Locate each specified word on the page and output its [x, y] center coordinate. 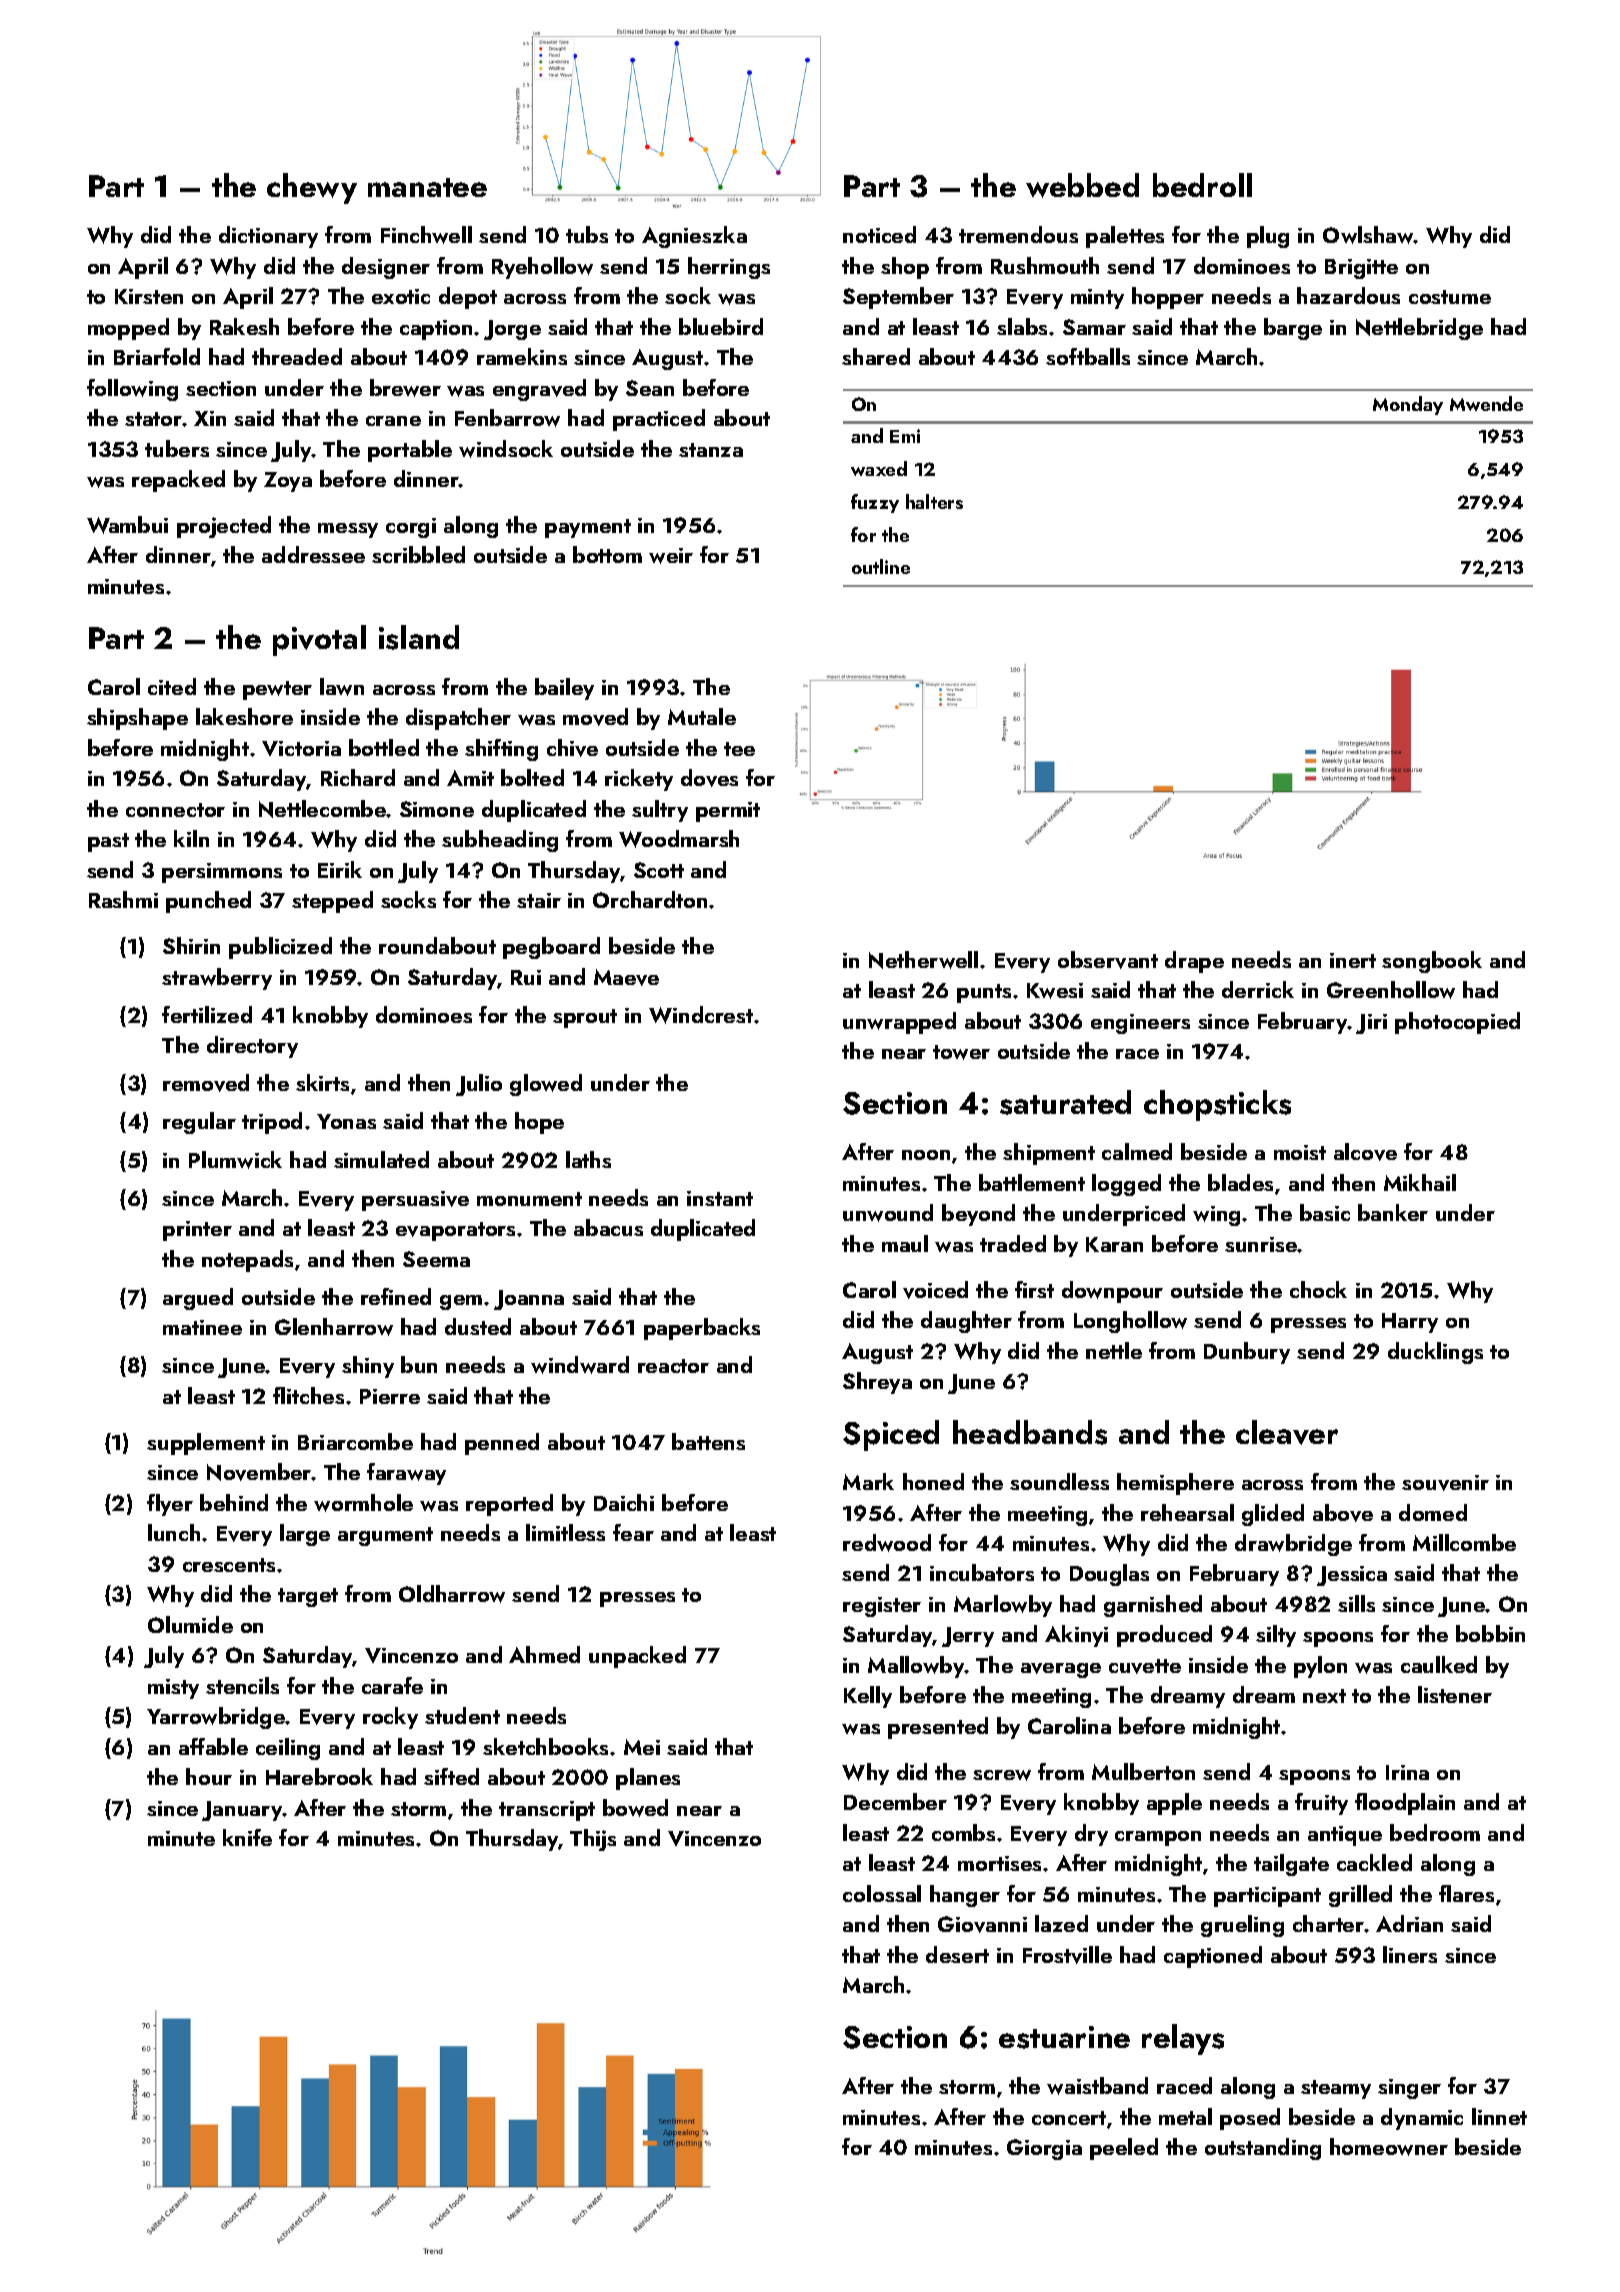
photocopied [1457, 1023]
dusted [478, 1326]
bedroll [1202, 185]
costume [1450, 297]
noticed [879, 234]
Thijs [593, 1840]
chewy [312, 188]
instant [720, 1198]
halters [934, 501]
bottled [384, 747]
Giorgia [1044, 2149]
